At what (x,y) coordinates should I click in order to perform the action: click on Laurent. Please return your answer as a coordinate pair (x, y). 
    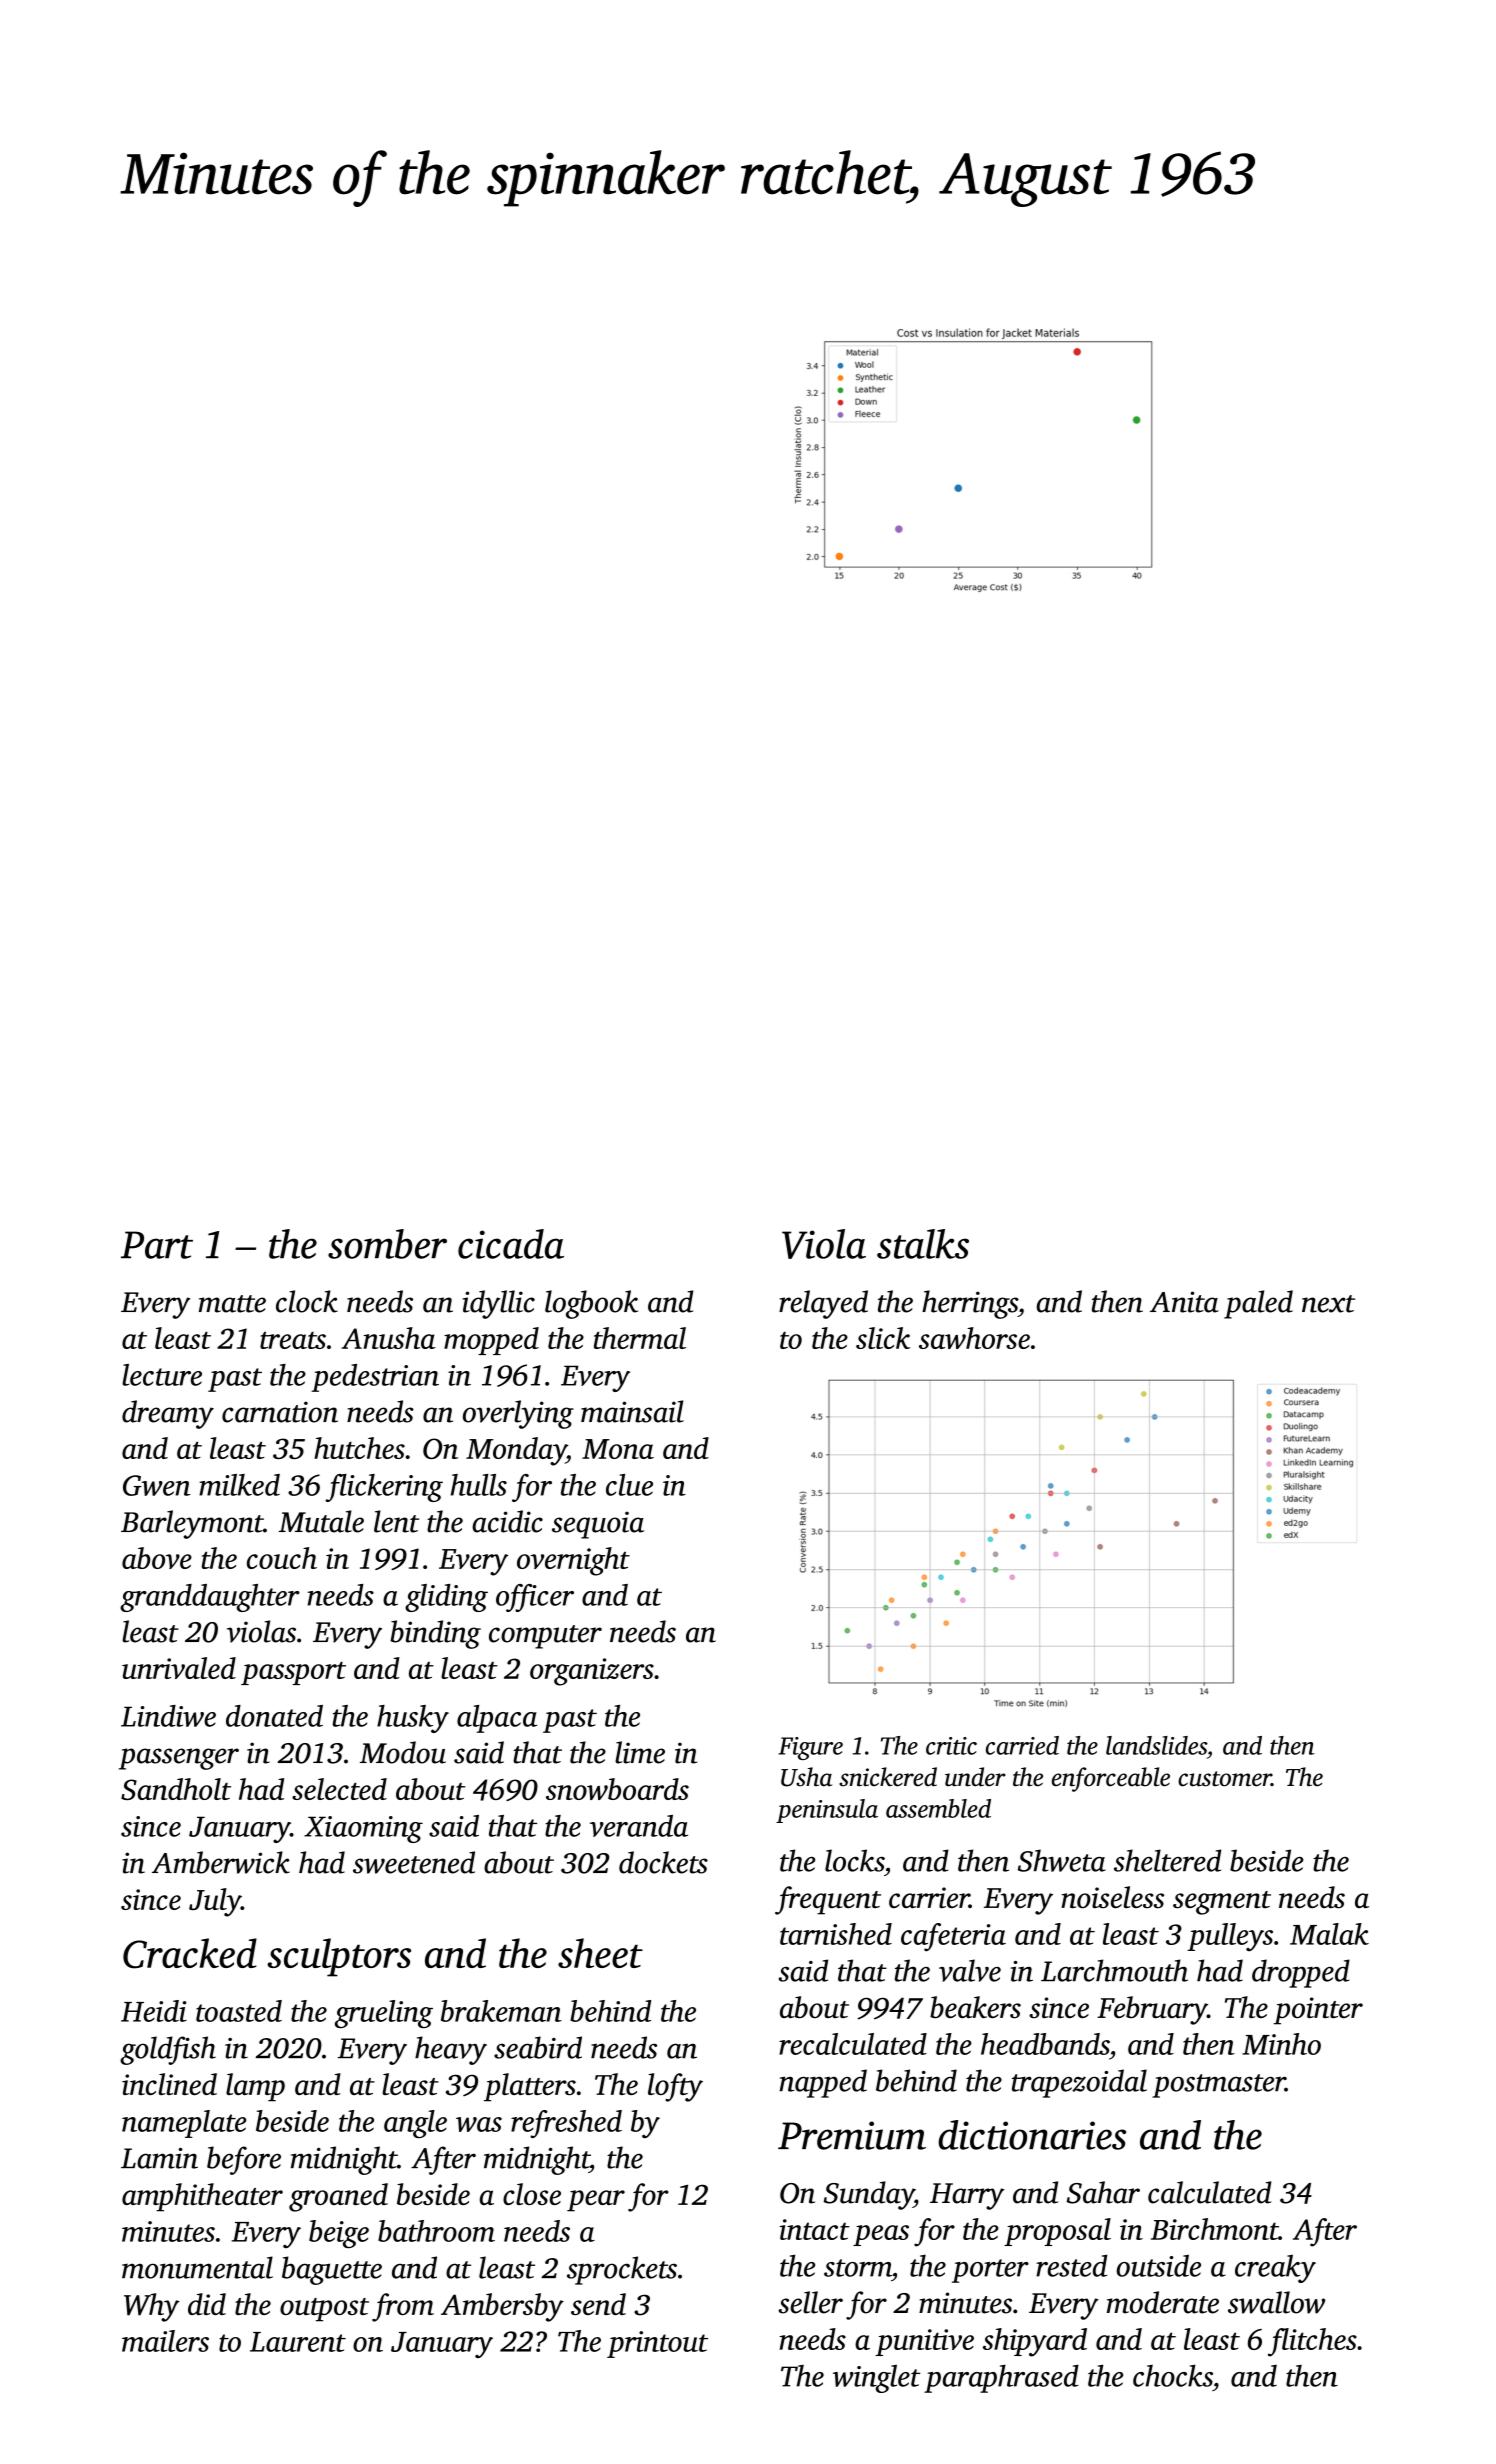
    Looking at the image, I should click on (298, 2342).
